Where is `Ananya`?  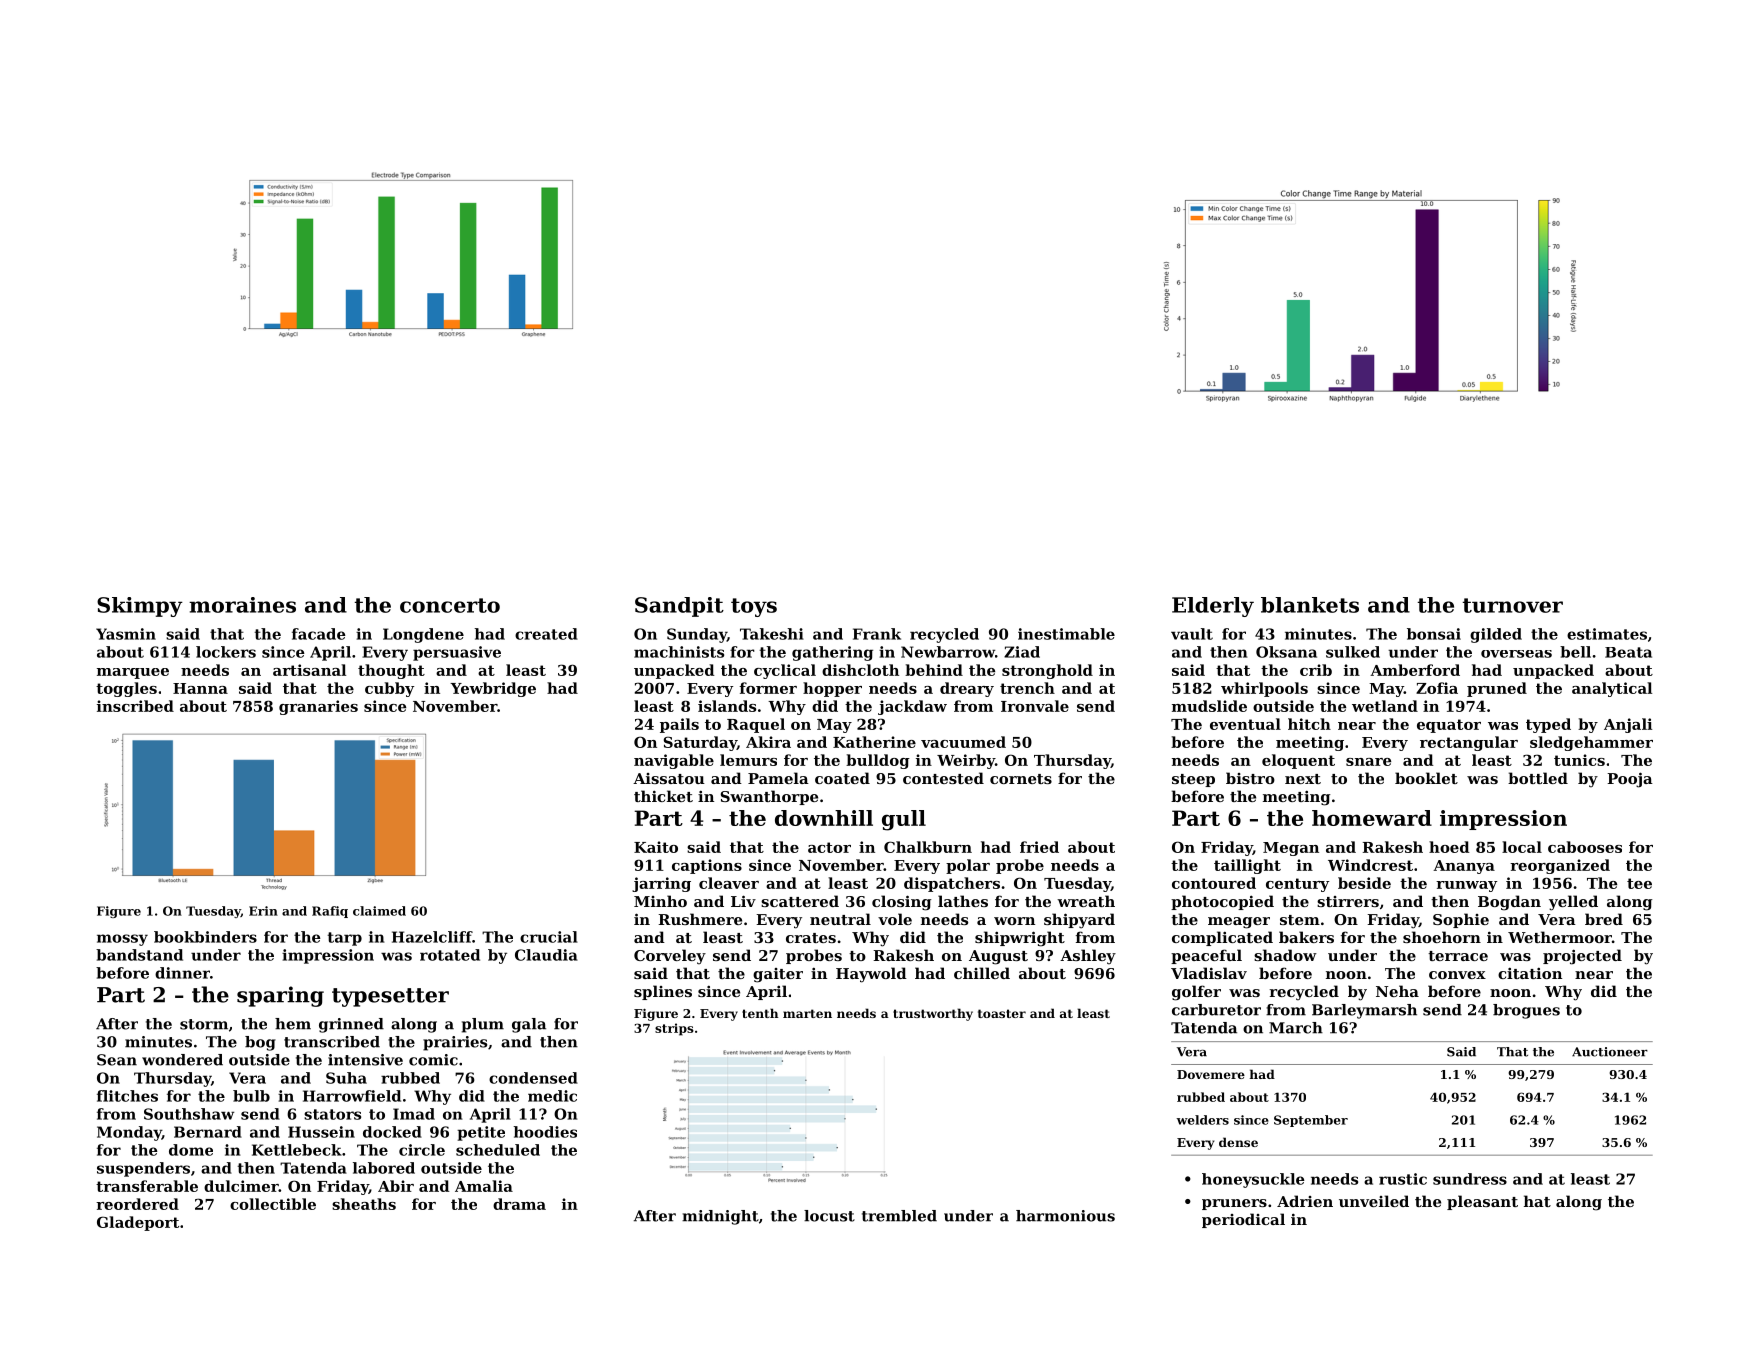
Ananya is located at coordinates (1464, 867).
